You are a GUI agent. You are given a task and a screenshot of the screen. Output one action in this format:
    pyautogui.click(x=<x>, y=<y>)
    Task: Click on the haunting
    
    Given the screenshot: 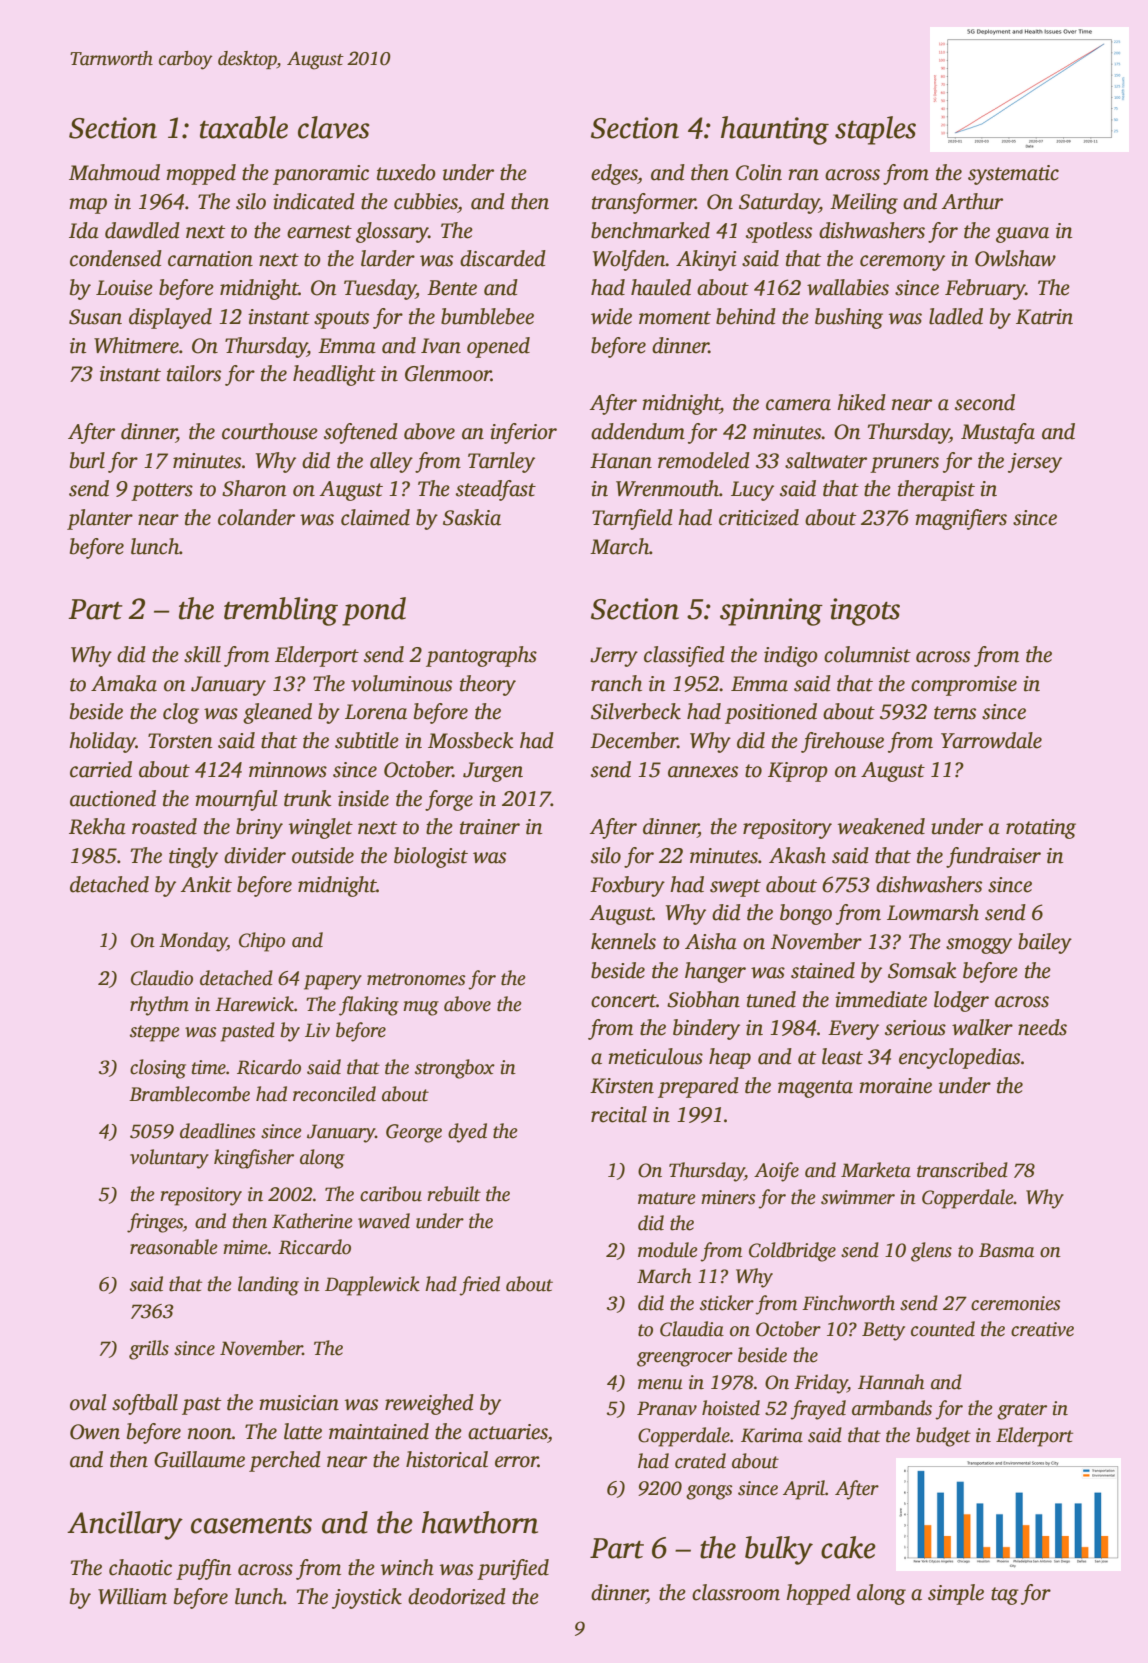 What is the action you would take?
    pyautogui.click(x=775, y=130)
